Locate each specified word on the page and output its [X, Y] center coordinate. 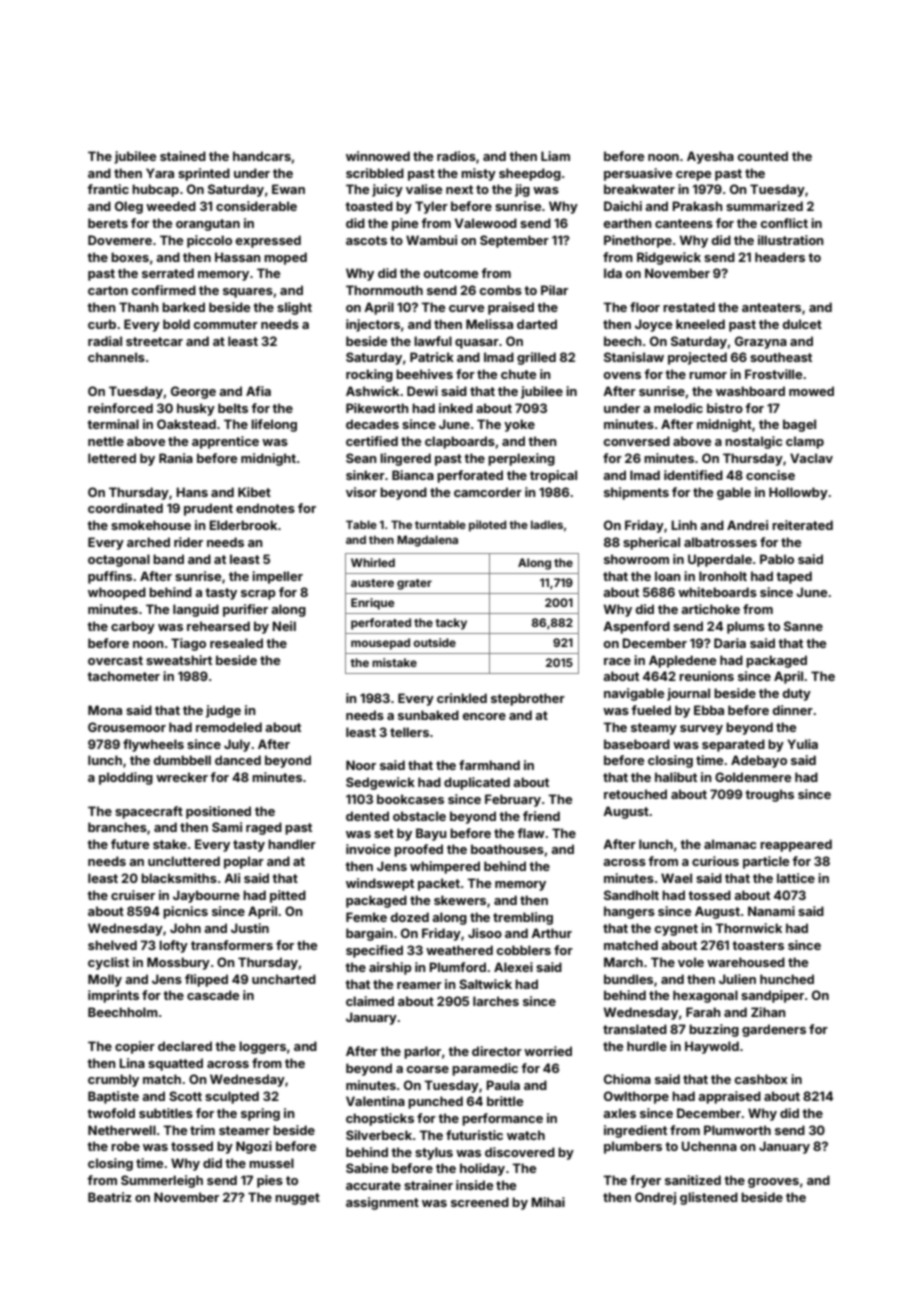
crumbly [113, 1080]
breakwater [639, 189]
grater [414, 584]
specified [374, 951]
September [514, 241]
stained [183, 156]
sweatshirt [179, 660]
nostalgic [753, 442]
